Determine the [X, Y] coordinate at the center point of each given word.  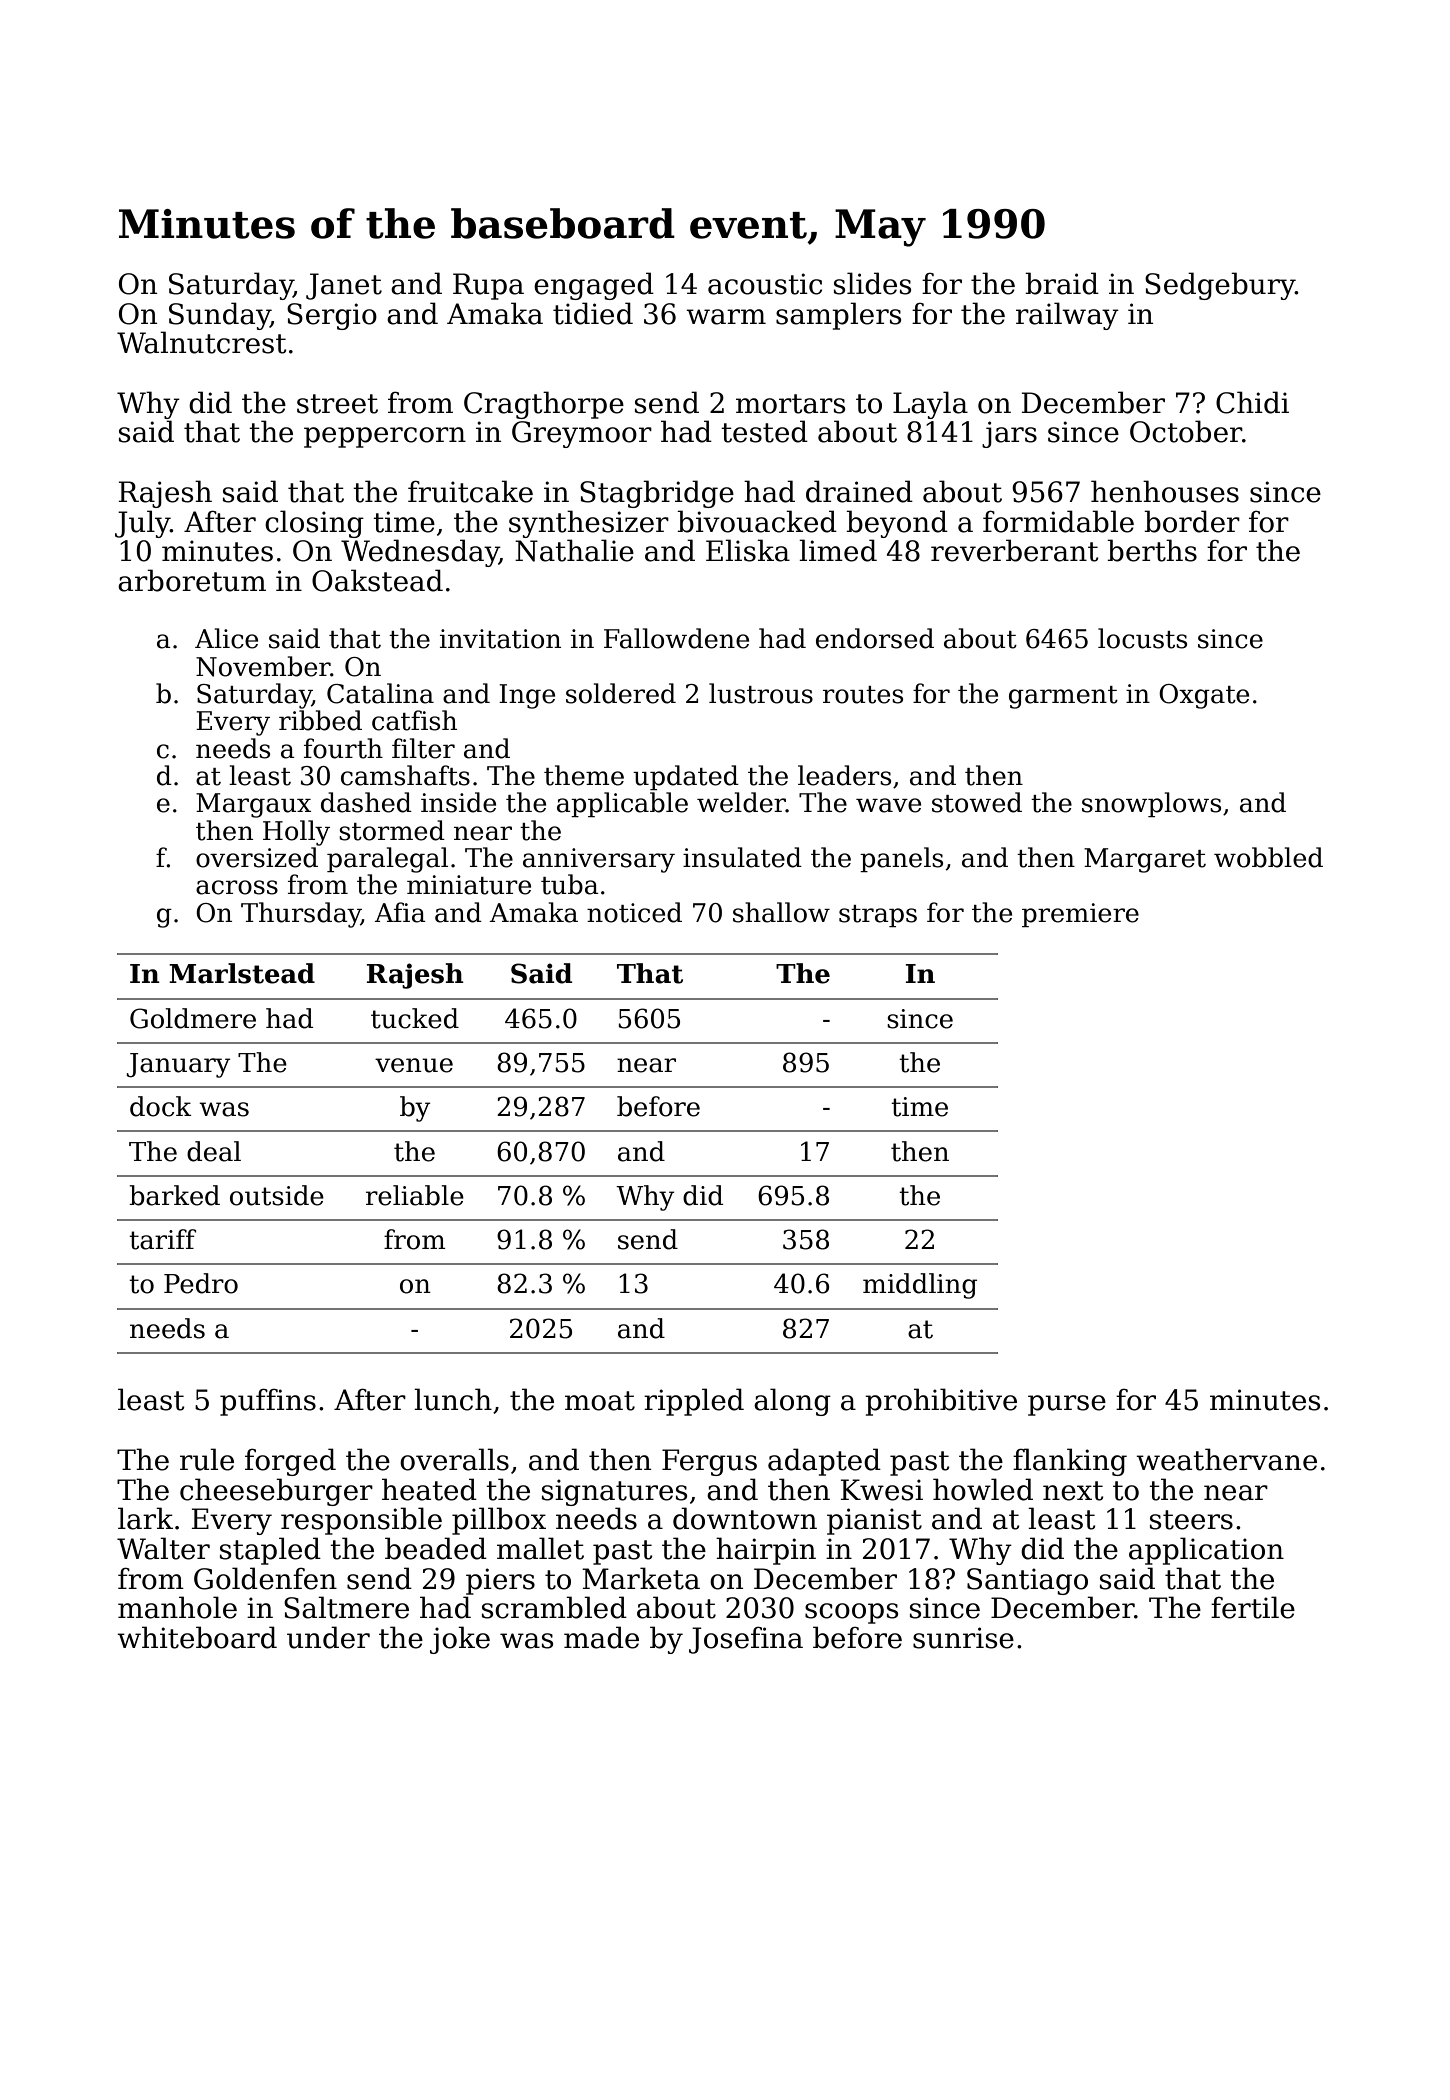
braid [1062, 283]
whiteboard [197, 1637]
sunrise [963, 1638]
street [337, 404]
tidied [593, 313]
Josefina [746, 1640]
